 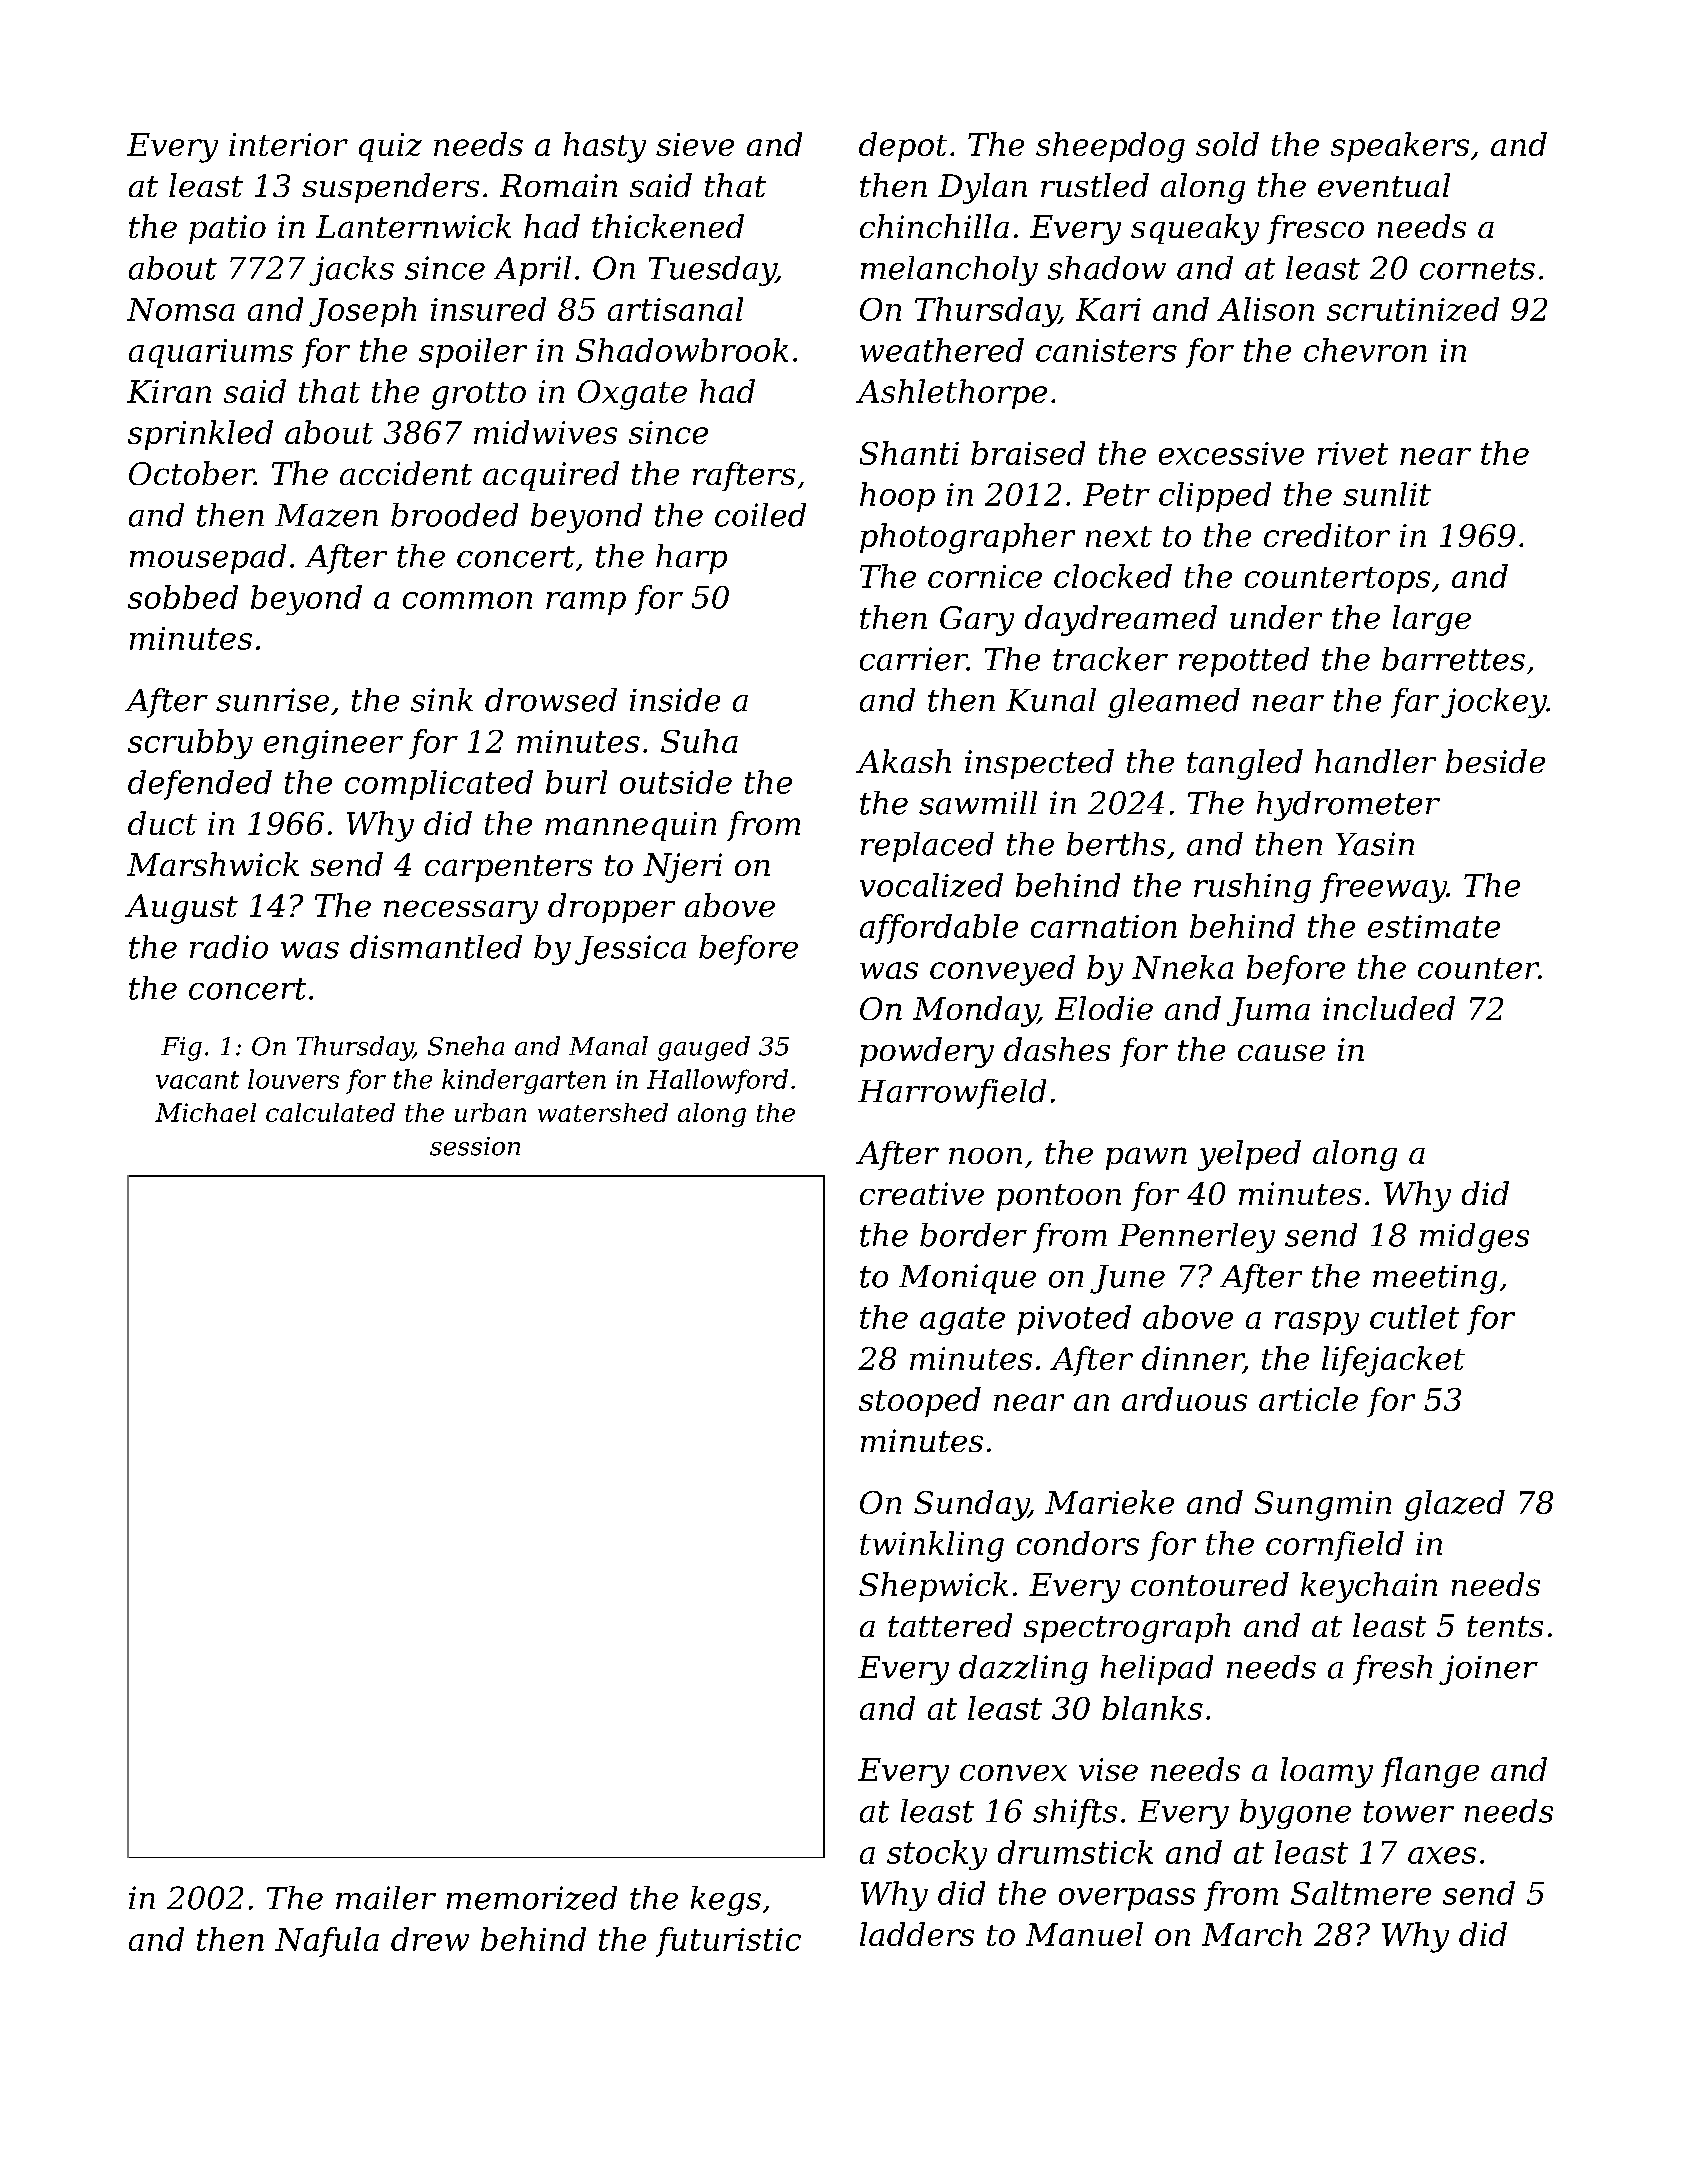 What do you see at coordinates (967, 538) in the document?
I see `photographer` at bounding box center [967, 538].
